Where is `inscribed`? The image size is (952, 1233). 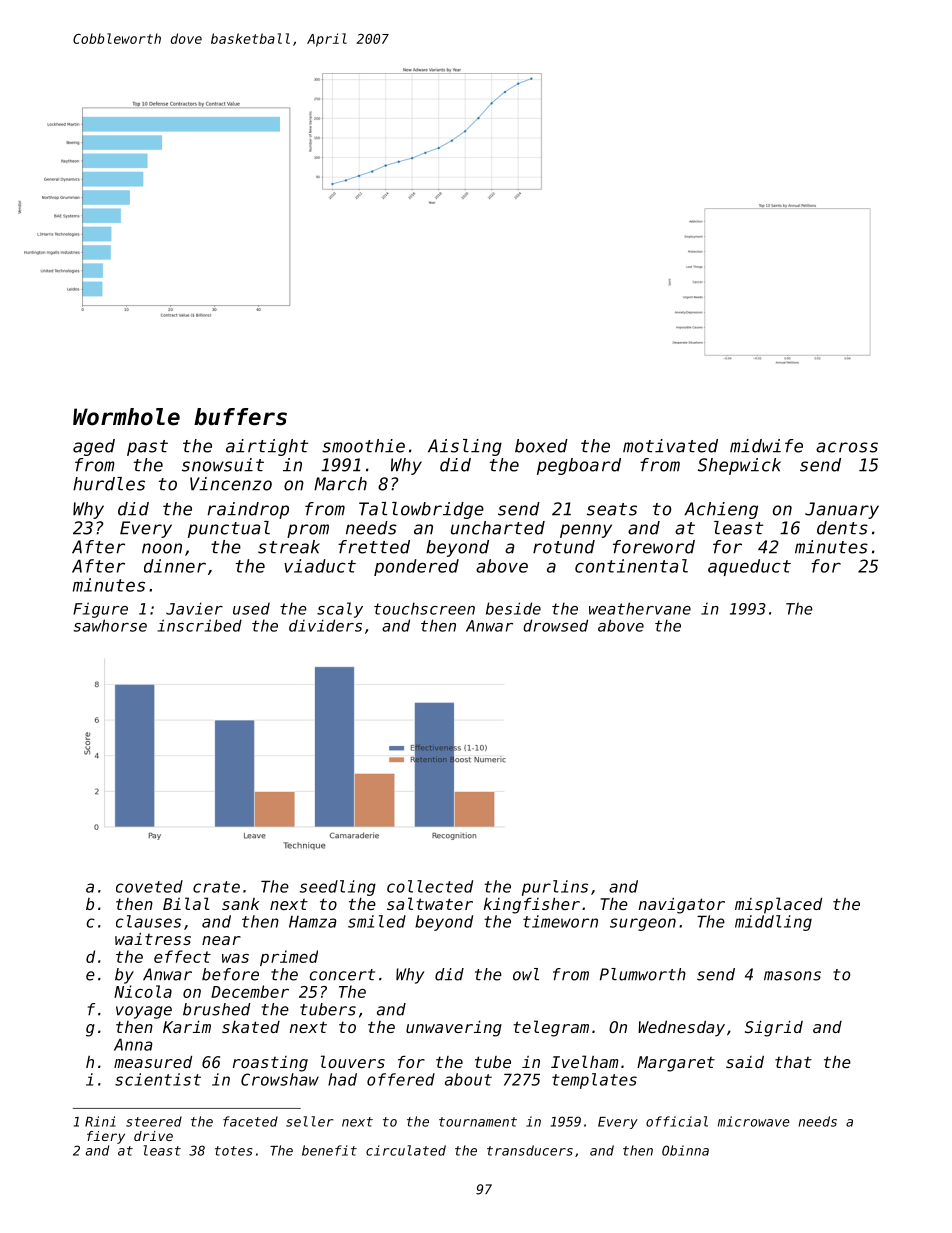 inscribed is located at coordinates (200, 625).
